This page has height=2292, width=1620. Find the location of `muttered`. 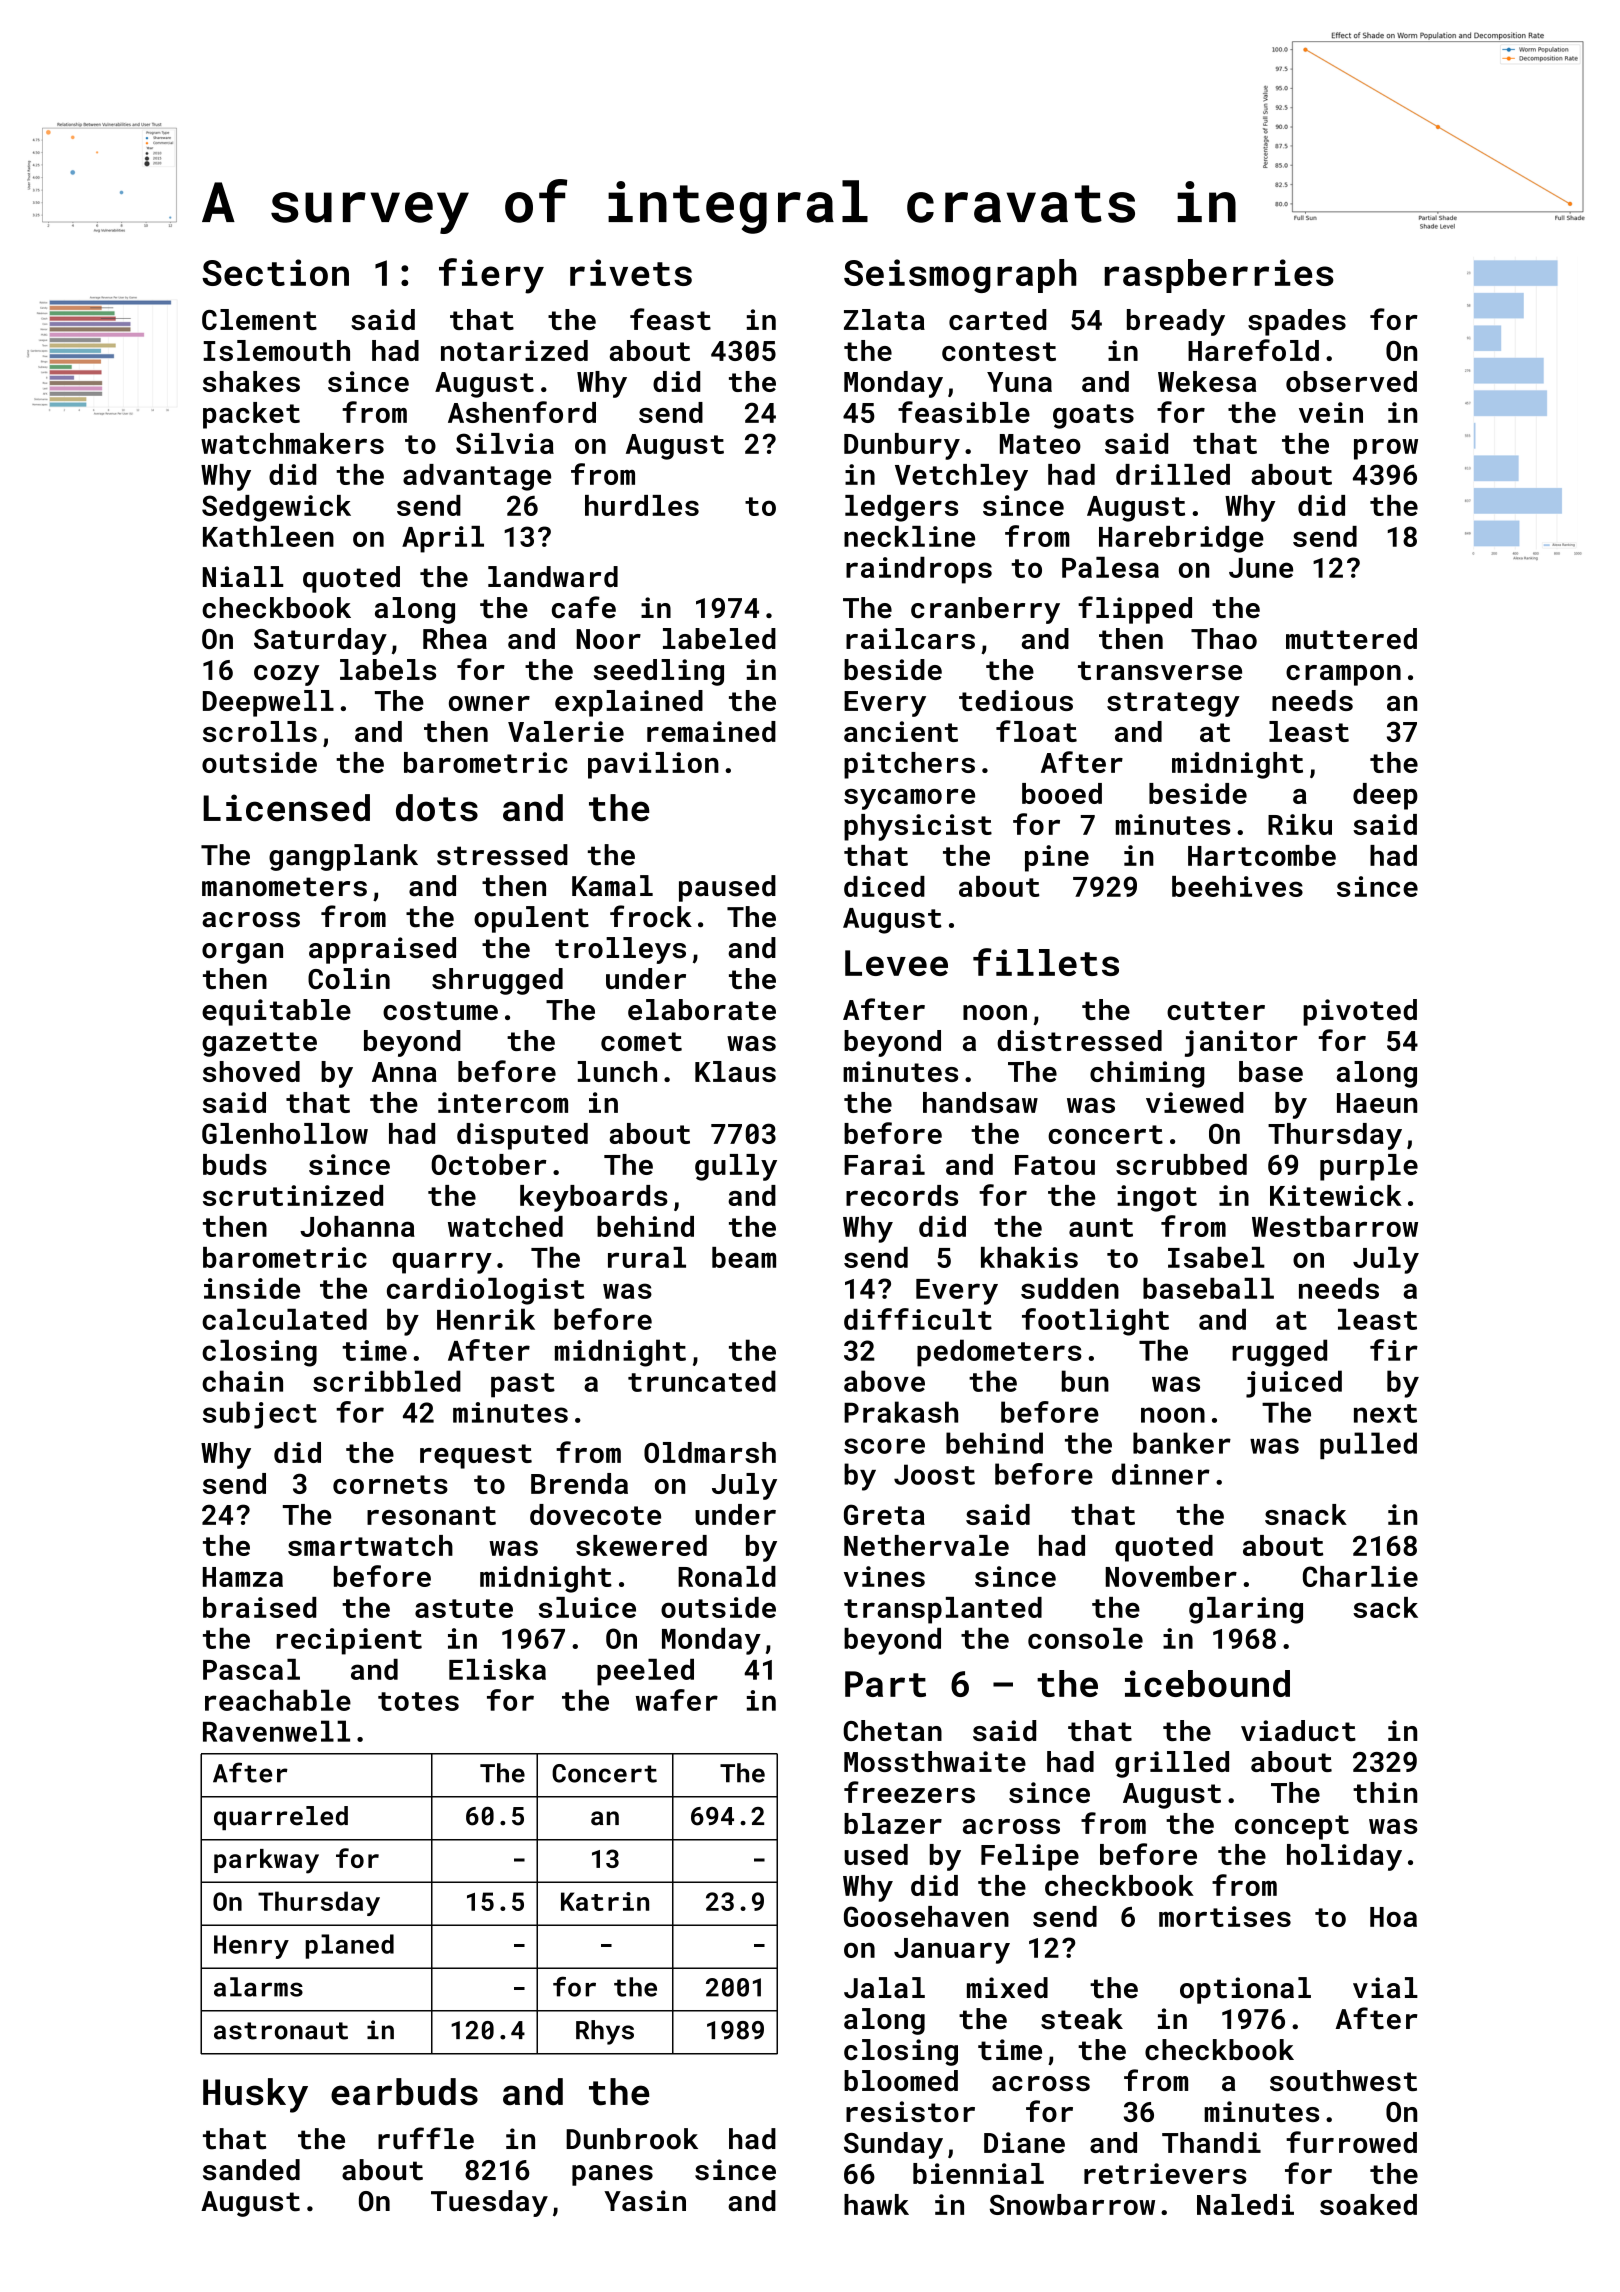

muttered is located at coordinates (1351, 638).
